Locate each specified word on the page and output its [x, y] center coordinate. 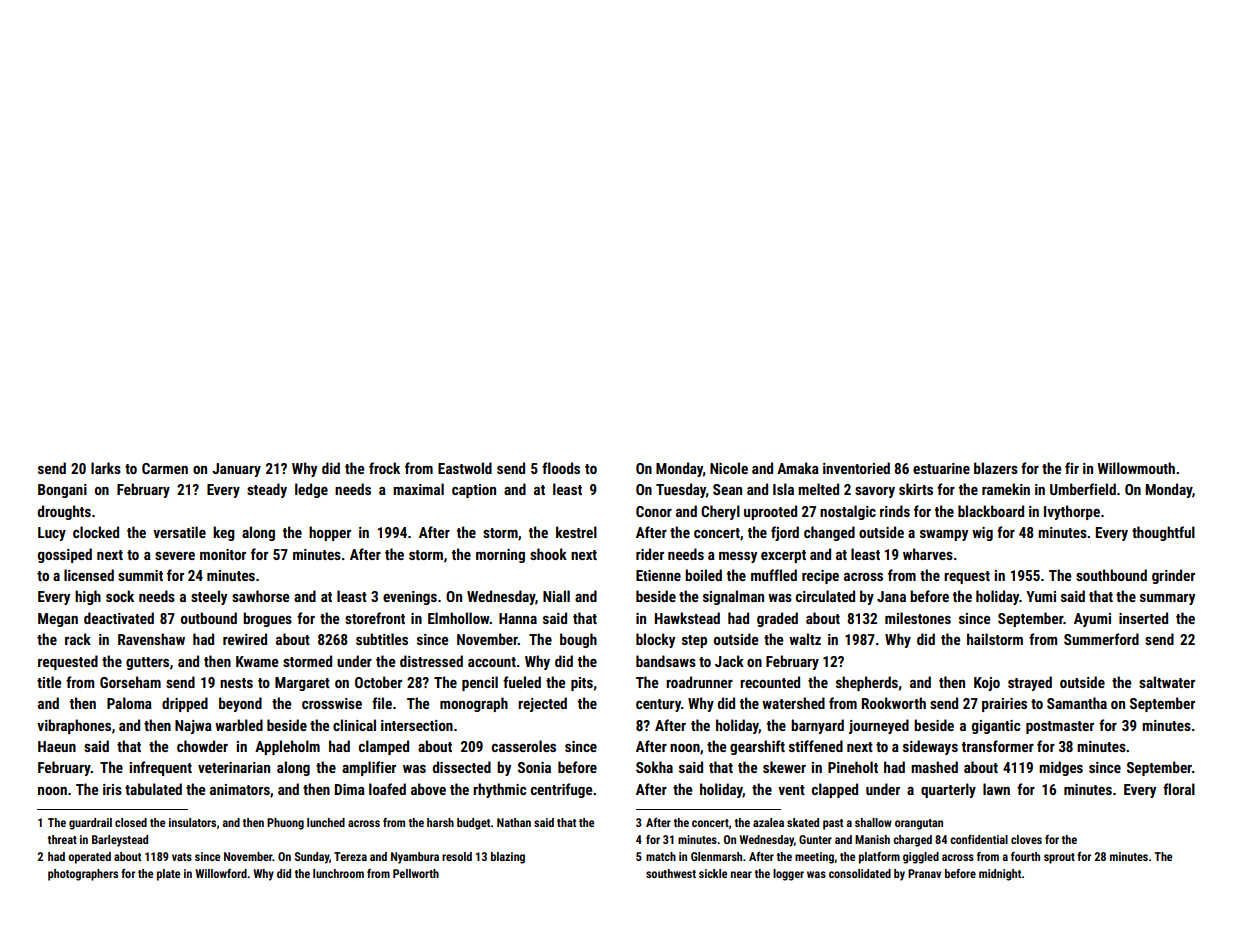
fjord [785, 533]
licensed [89, 575]
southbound [1111, 575]
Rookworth [894, 703]
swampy [944, 535]
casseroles [524, 746]
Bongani [62, 491]
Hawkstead [687, 618]
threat [62, 839]
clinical [354, 725]
